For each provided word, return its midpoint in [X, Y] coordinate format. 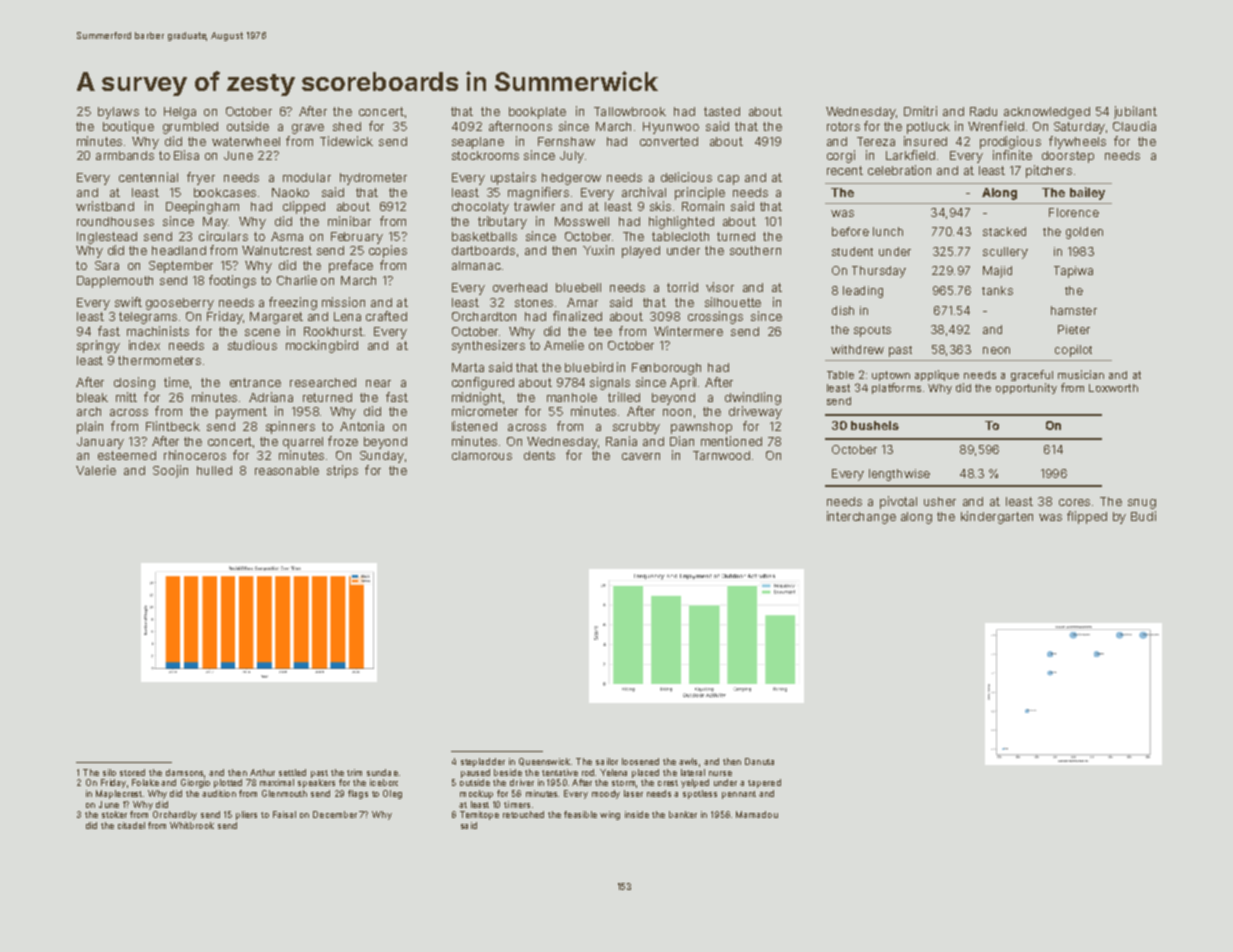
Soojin [170, 471]
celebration [899, 170]
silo [109, 772]
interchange [861, 517]
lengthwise [899, 475]
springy [98, 346]
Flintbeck [173, 426]
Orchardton [484, 316]
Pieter [1074, 329]
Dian [682, 441]
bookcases [225, 192]
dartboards [483, 250]
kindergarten [997, 517]
